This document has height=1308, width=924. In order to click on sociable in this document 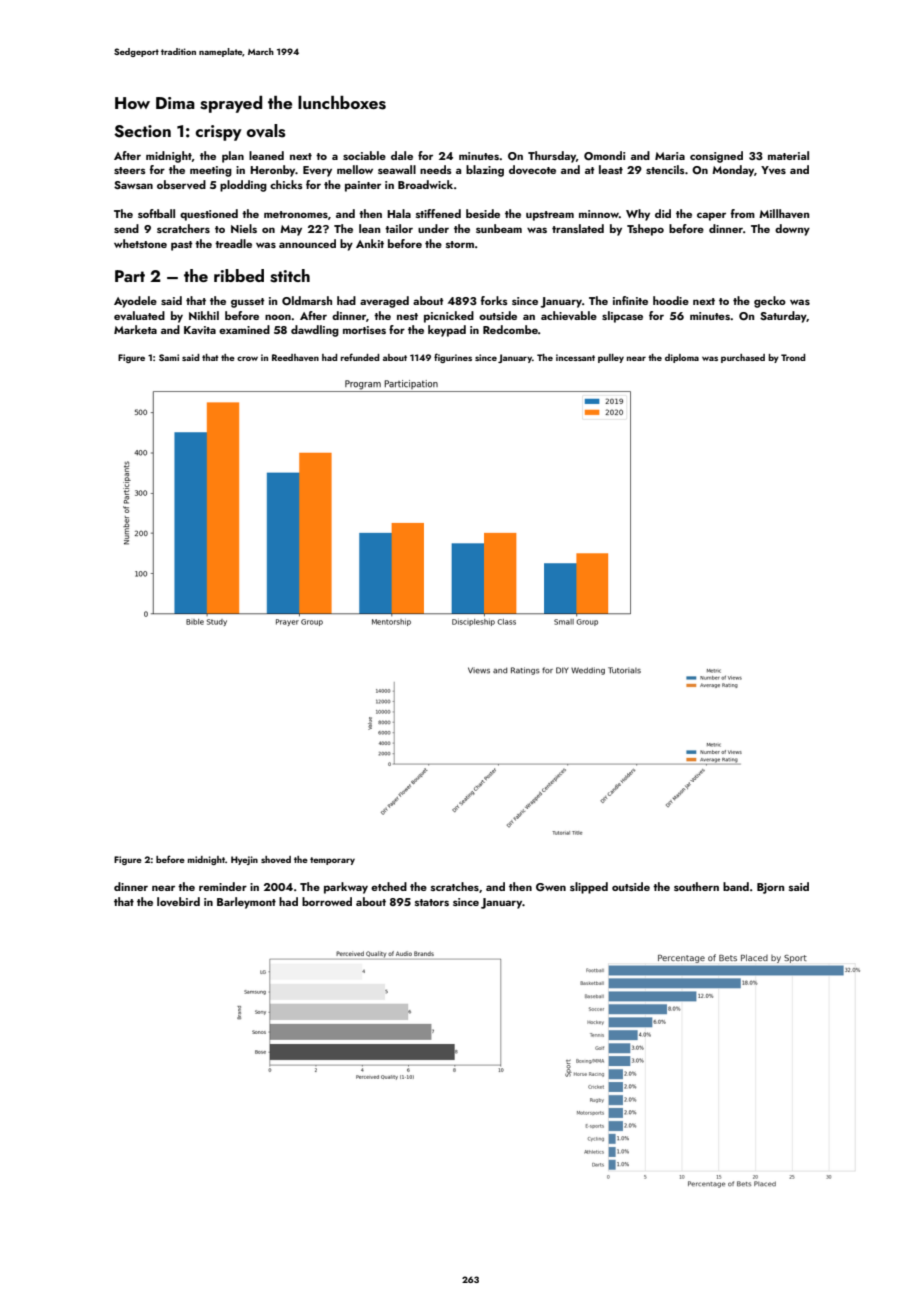, I will do `click(364, 155)`.
